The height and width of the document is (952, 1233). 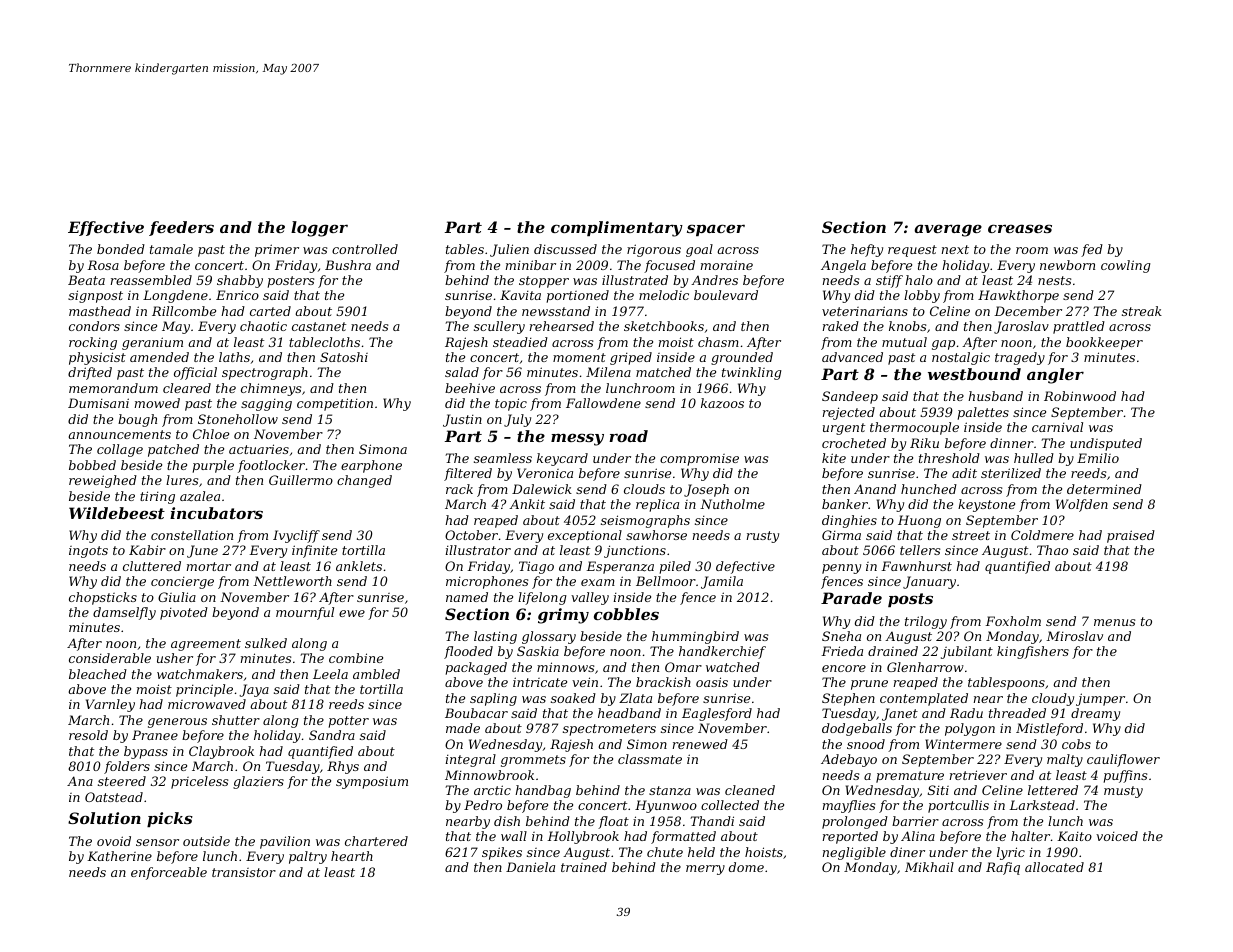 What do you see at coordinates (922, 296) in the document?
I see `lobby` at bounding box center [922, 296].
